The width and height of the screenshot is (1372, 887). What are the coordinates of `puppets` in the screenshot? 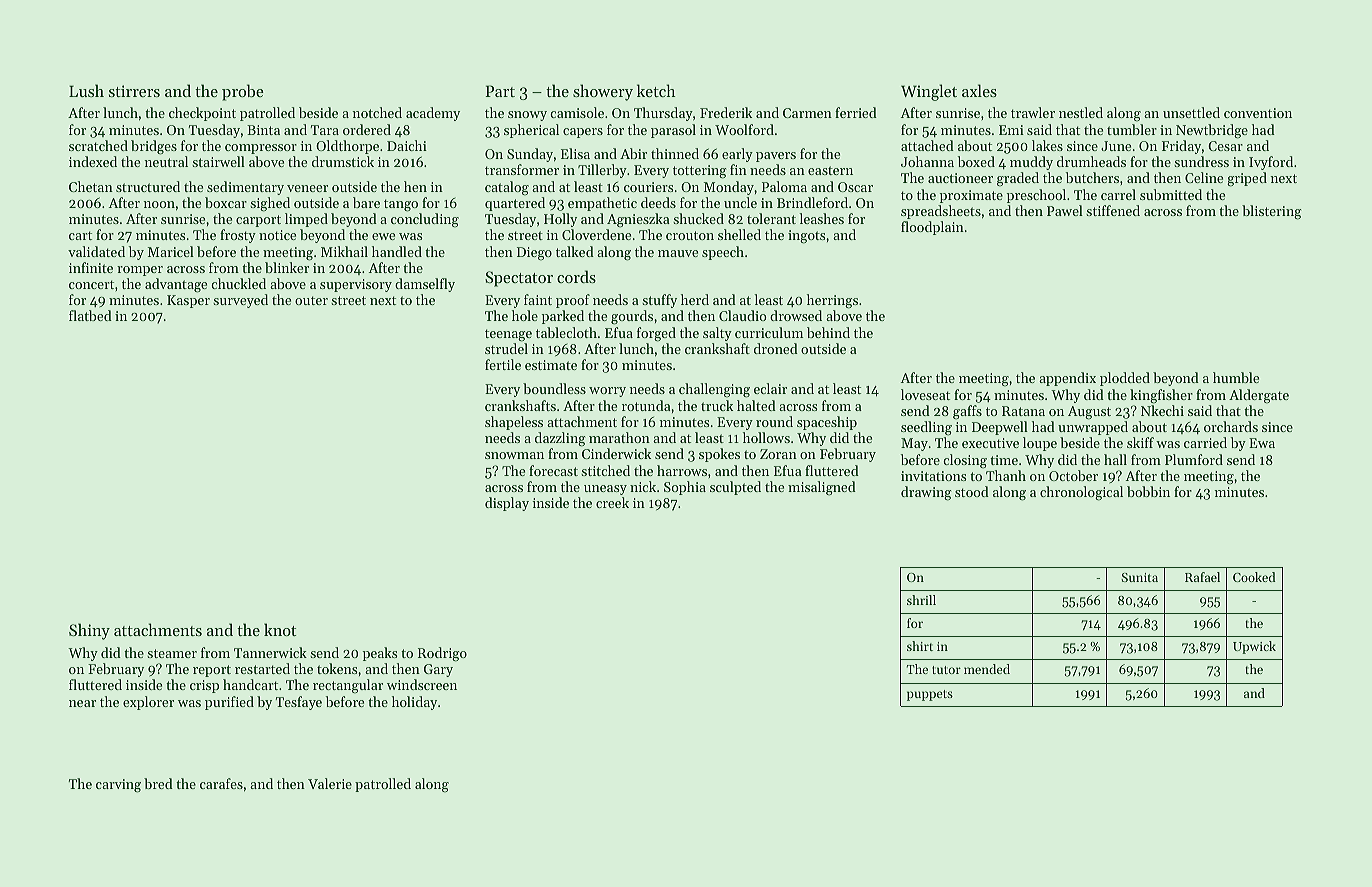 It's located at (930, 695).
